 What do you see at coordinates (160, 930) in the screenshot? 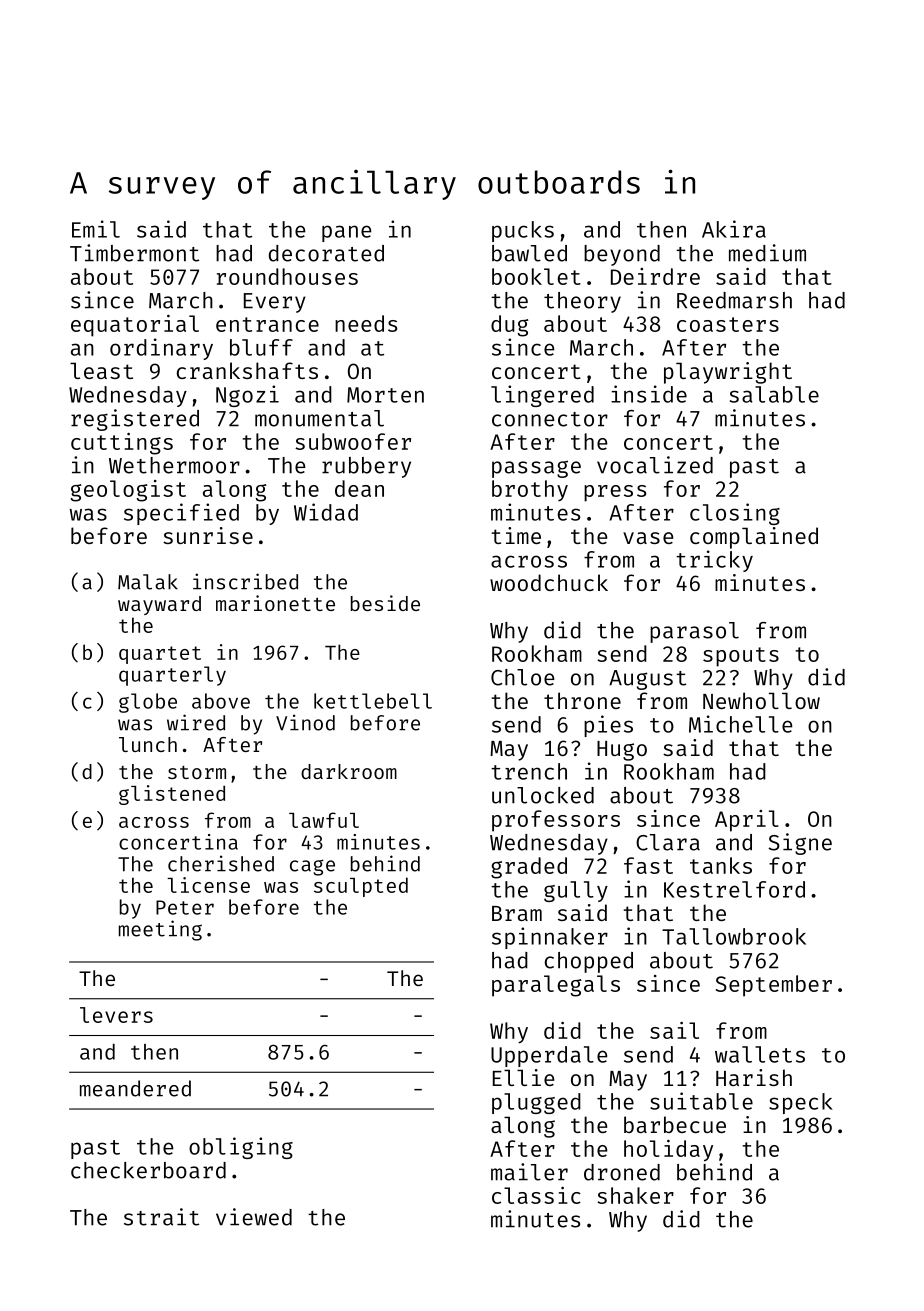
I see `meeting` at bounding box center [160, 930].
